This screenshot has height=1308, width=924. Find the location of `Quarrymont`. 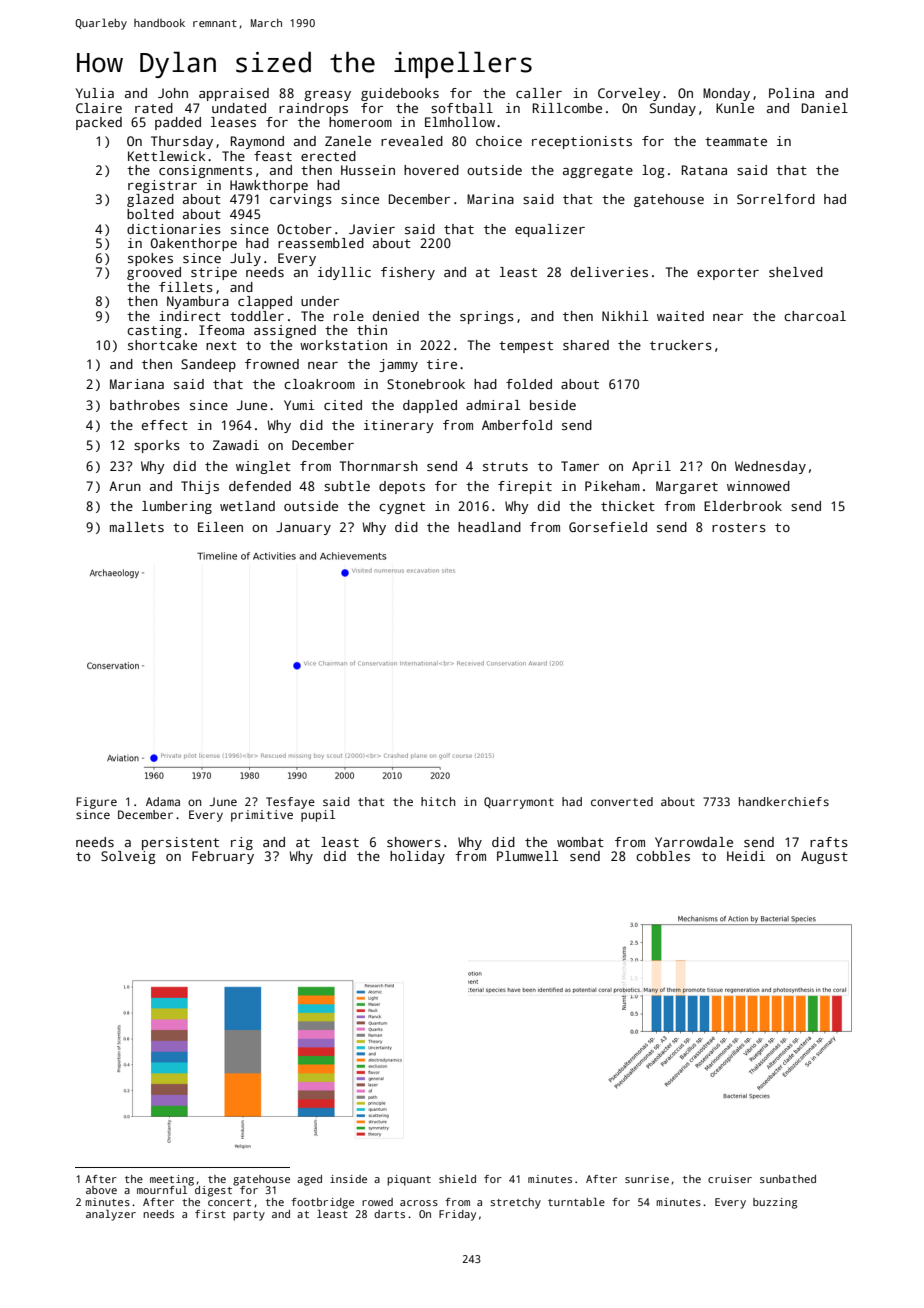

Quarrymont is located at coordinates (519, 803).
